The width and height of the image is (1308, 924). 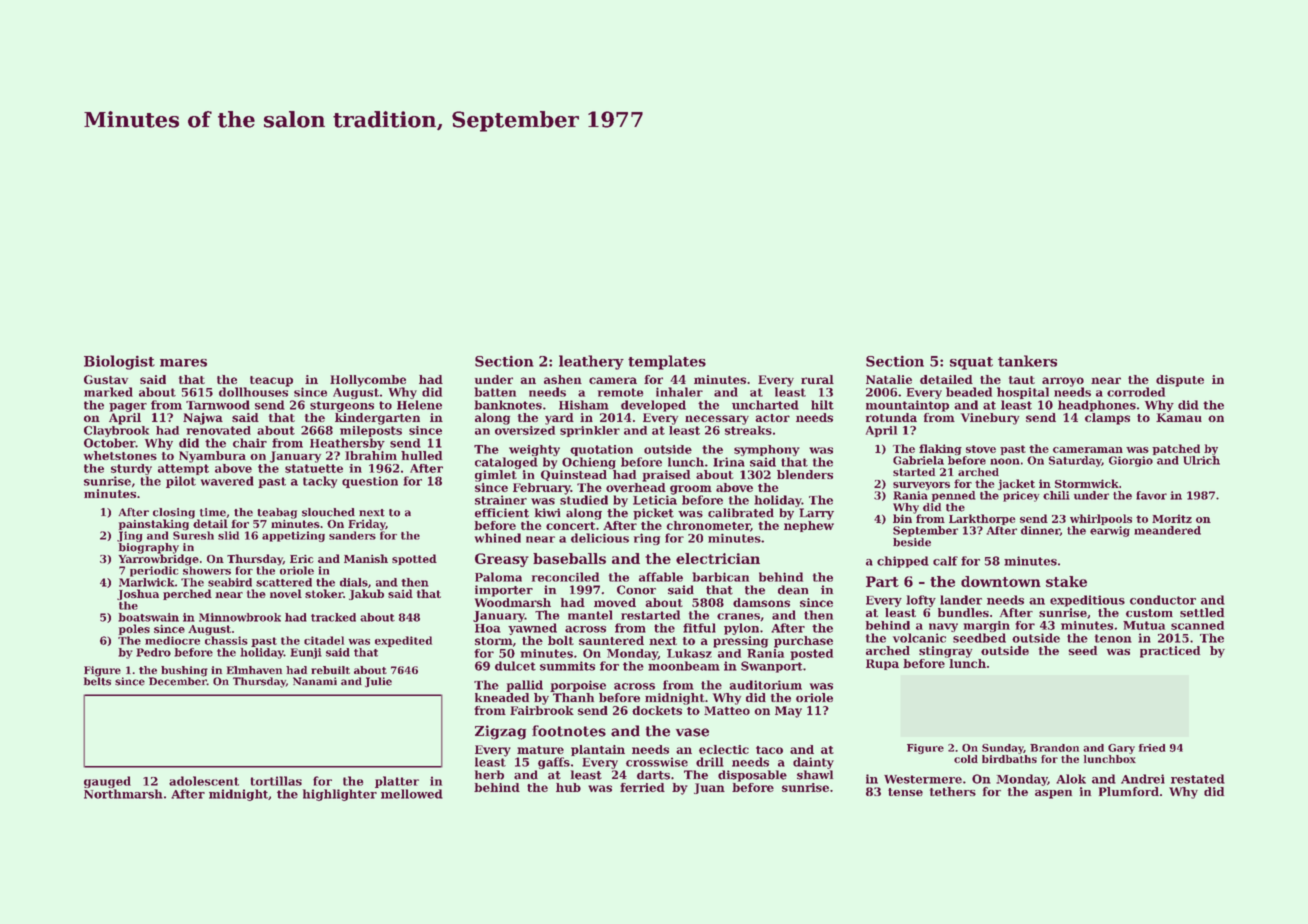 I want to click on Joshua, so click(x=138, y=594).
